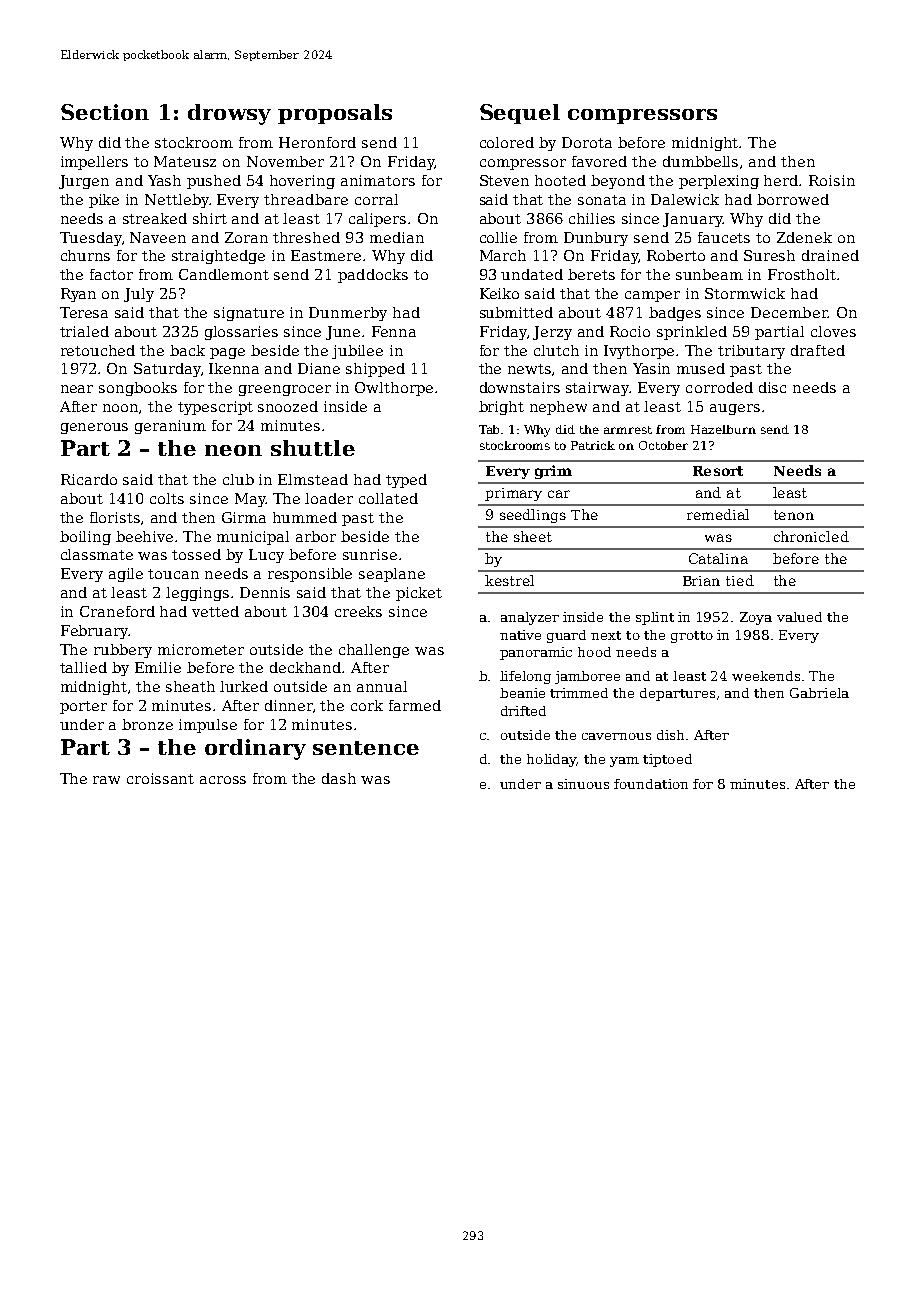  I want to click on Dennis, so click(265, 592).
